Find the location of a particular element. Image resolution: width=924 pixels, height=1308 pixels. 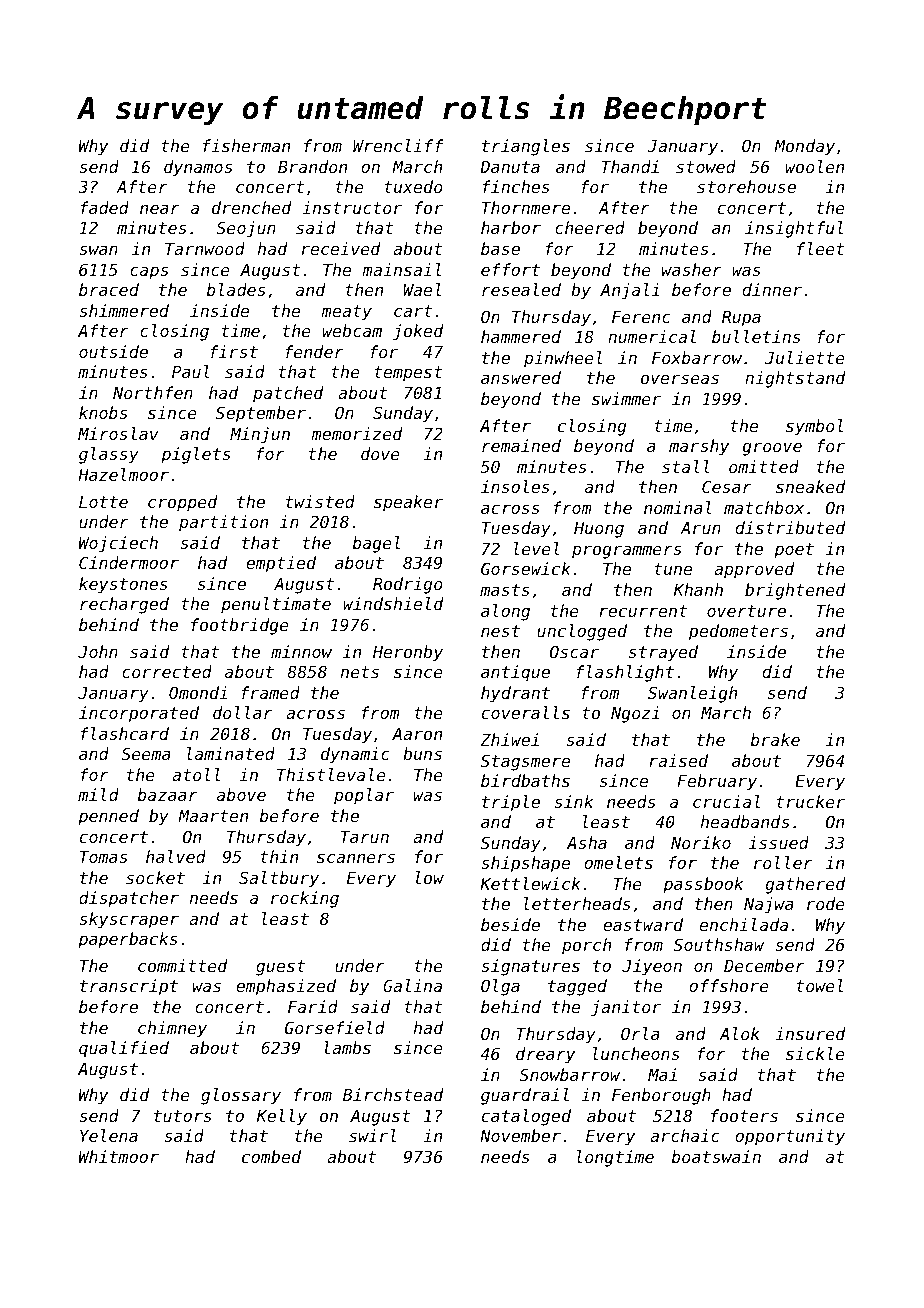

keystones is located at coordinates (123, 585).
